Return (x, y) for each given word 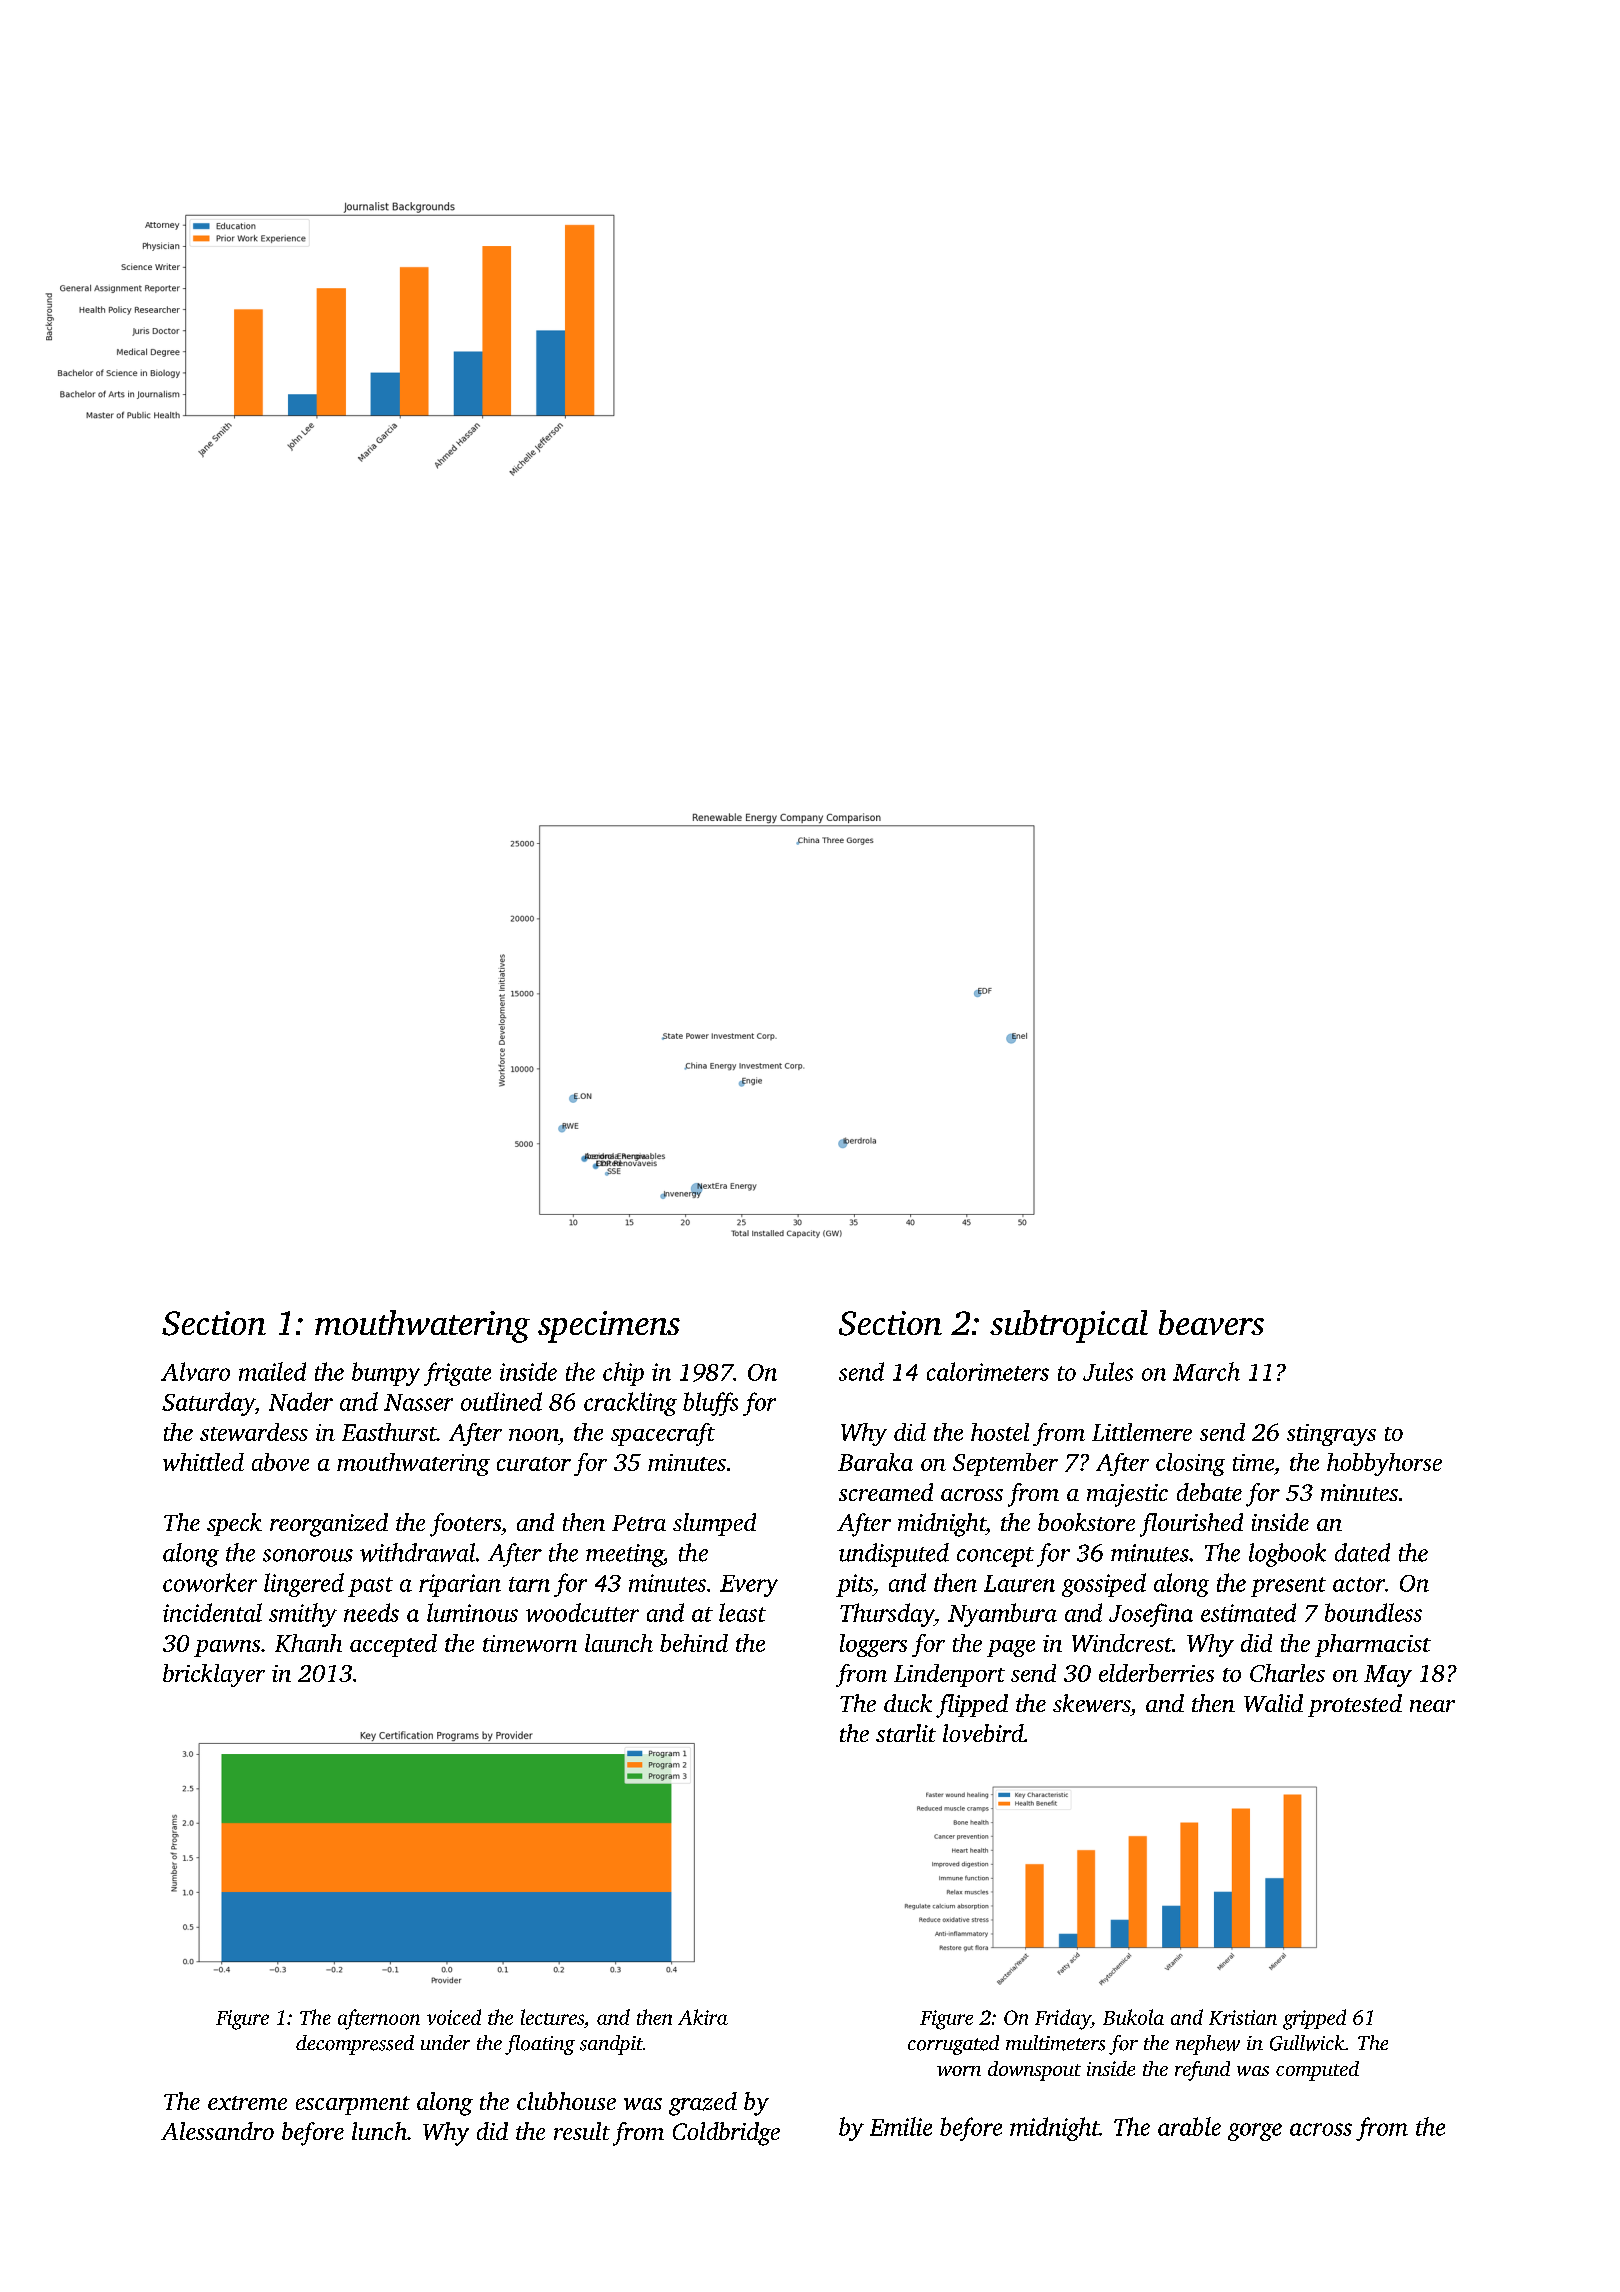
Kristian (1243, 2017)
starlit (906, 1733)
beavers (1211, 1322)
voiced (454, 2017)
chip (623, 1374)
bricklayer (214, 1675)
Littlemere (1142, 1432)
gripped (1314, 2019)
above (280, 1462)
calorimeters (988, 1371)
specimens (609, 1327)
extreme (247, 2103)
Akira (703, 2017)
